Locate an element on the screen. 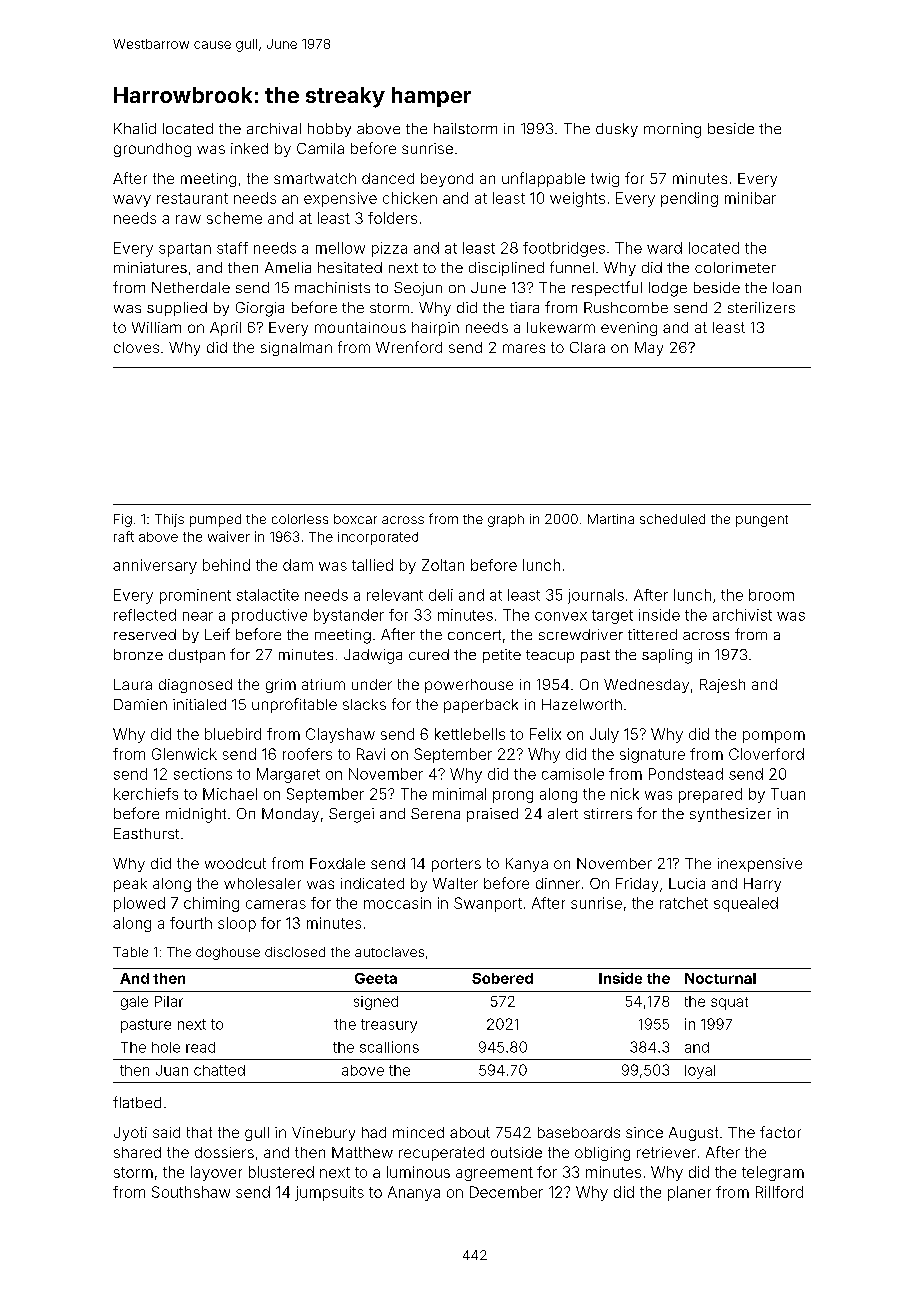 Image resolution: width=924 pixels, height=1308 pixels. signed is located at coordinates (376, 1003).
